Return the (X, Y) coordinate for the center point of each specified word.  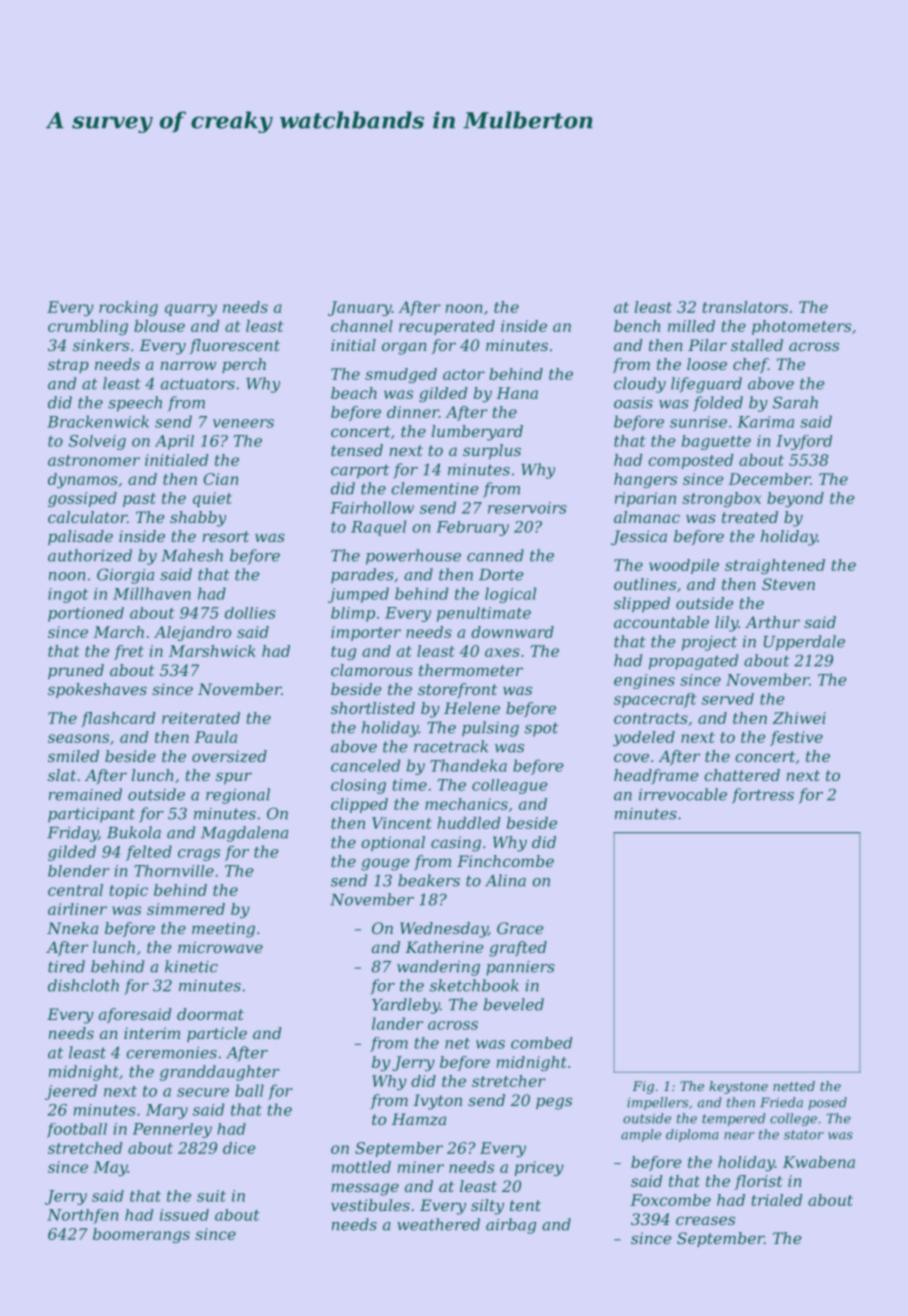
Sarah (795, 402)
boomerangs (141, 1235)
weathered (438, 1224)
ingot (68, 595)
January (360, 308)
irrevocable (683, 794)
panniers (520, 968)
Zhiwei (799, 718)
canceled (365, 765)
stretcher (509, 1081)
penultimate (484, 614)
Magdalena (244, 834)
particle (217, 1034)
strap (68, 366)
